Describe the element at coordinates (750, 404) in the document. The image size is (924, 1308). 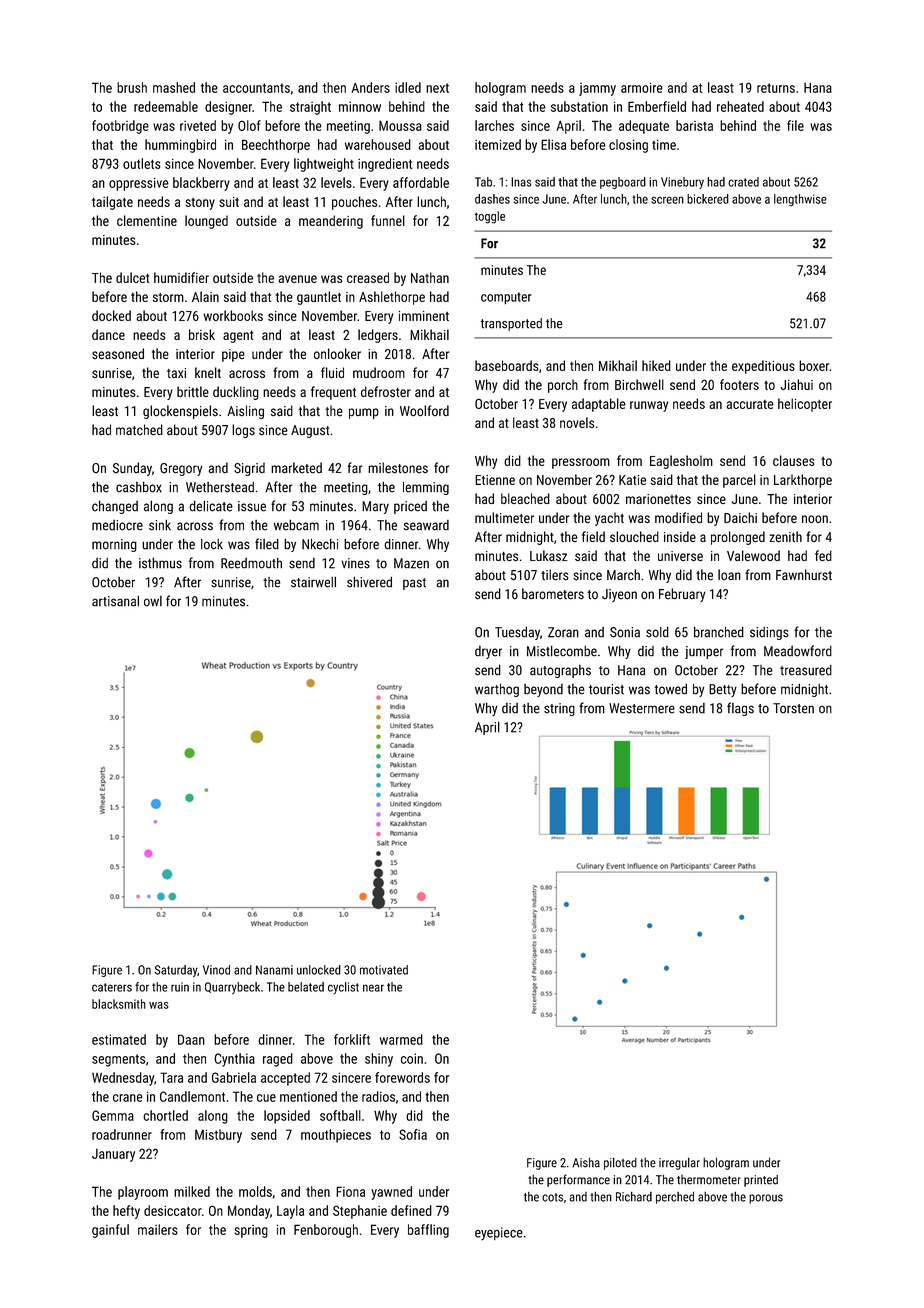
I see `accurate` at that location.
